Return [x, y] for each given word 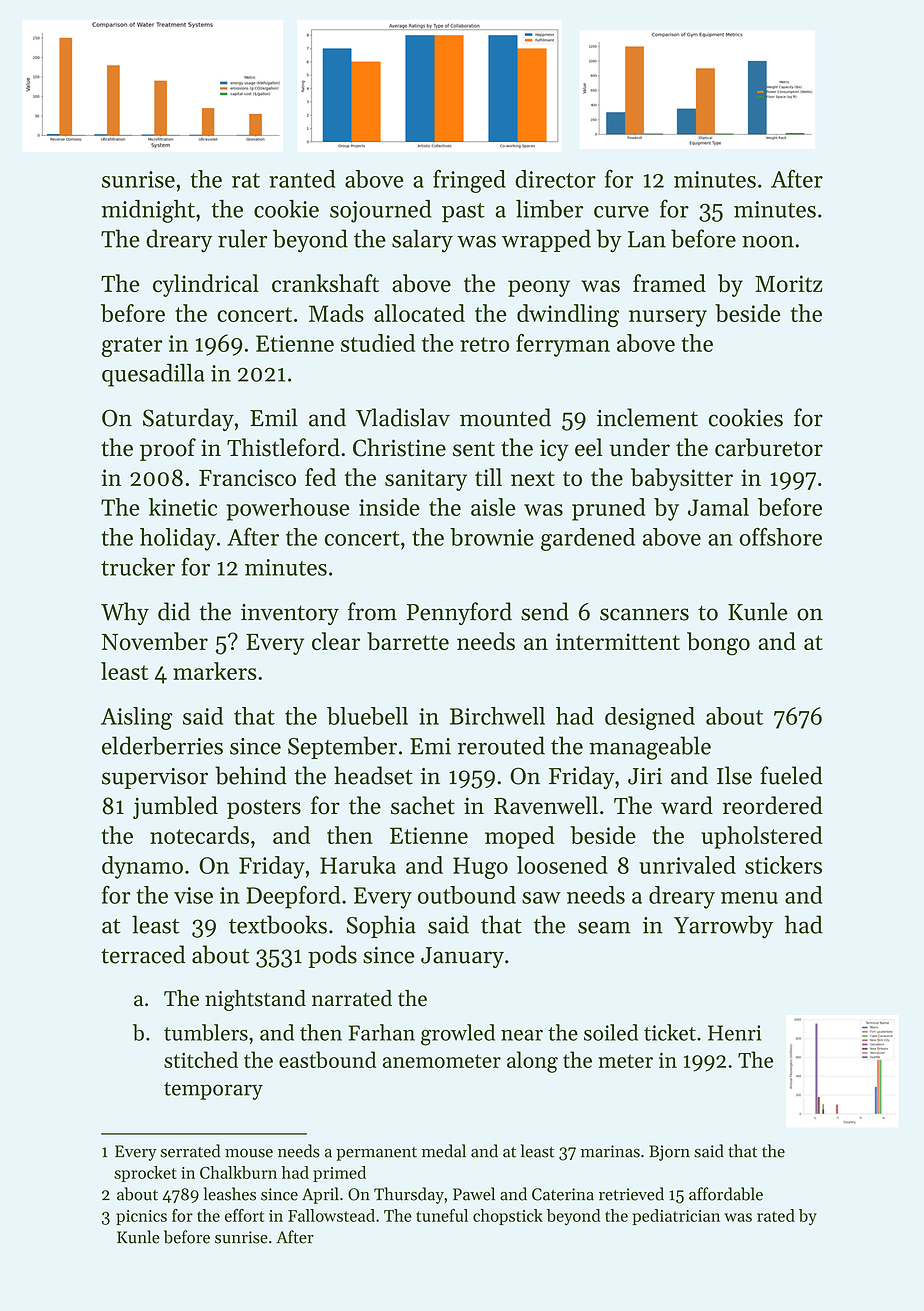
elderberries [162, 745]
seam [604, 927]
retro [484, 344]
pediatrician [676, 1217]
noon [768, 241]
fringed [469, 181]
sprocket [145, 1174]
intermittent [618, 641]
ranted [302, 179]
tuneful [442, 1215]
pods [332, 956]
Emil [274, 417]
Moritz [789, 284]
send [545, 611]
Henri [735, 1033]
